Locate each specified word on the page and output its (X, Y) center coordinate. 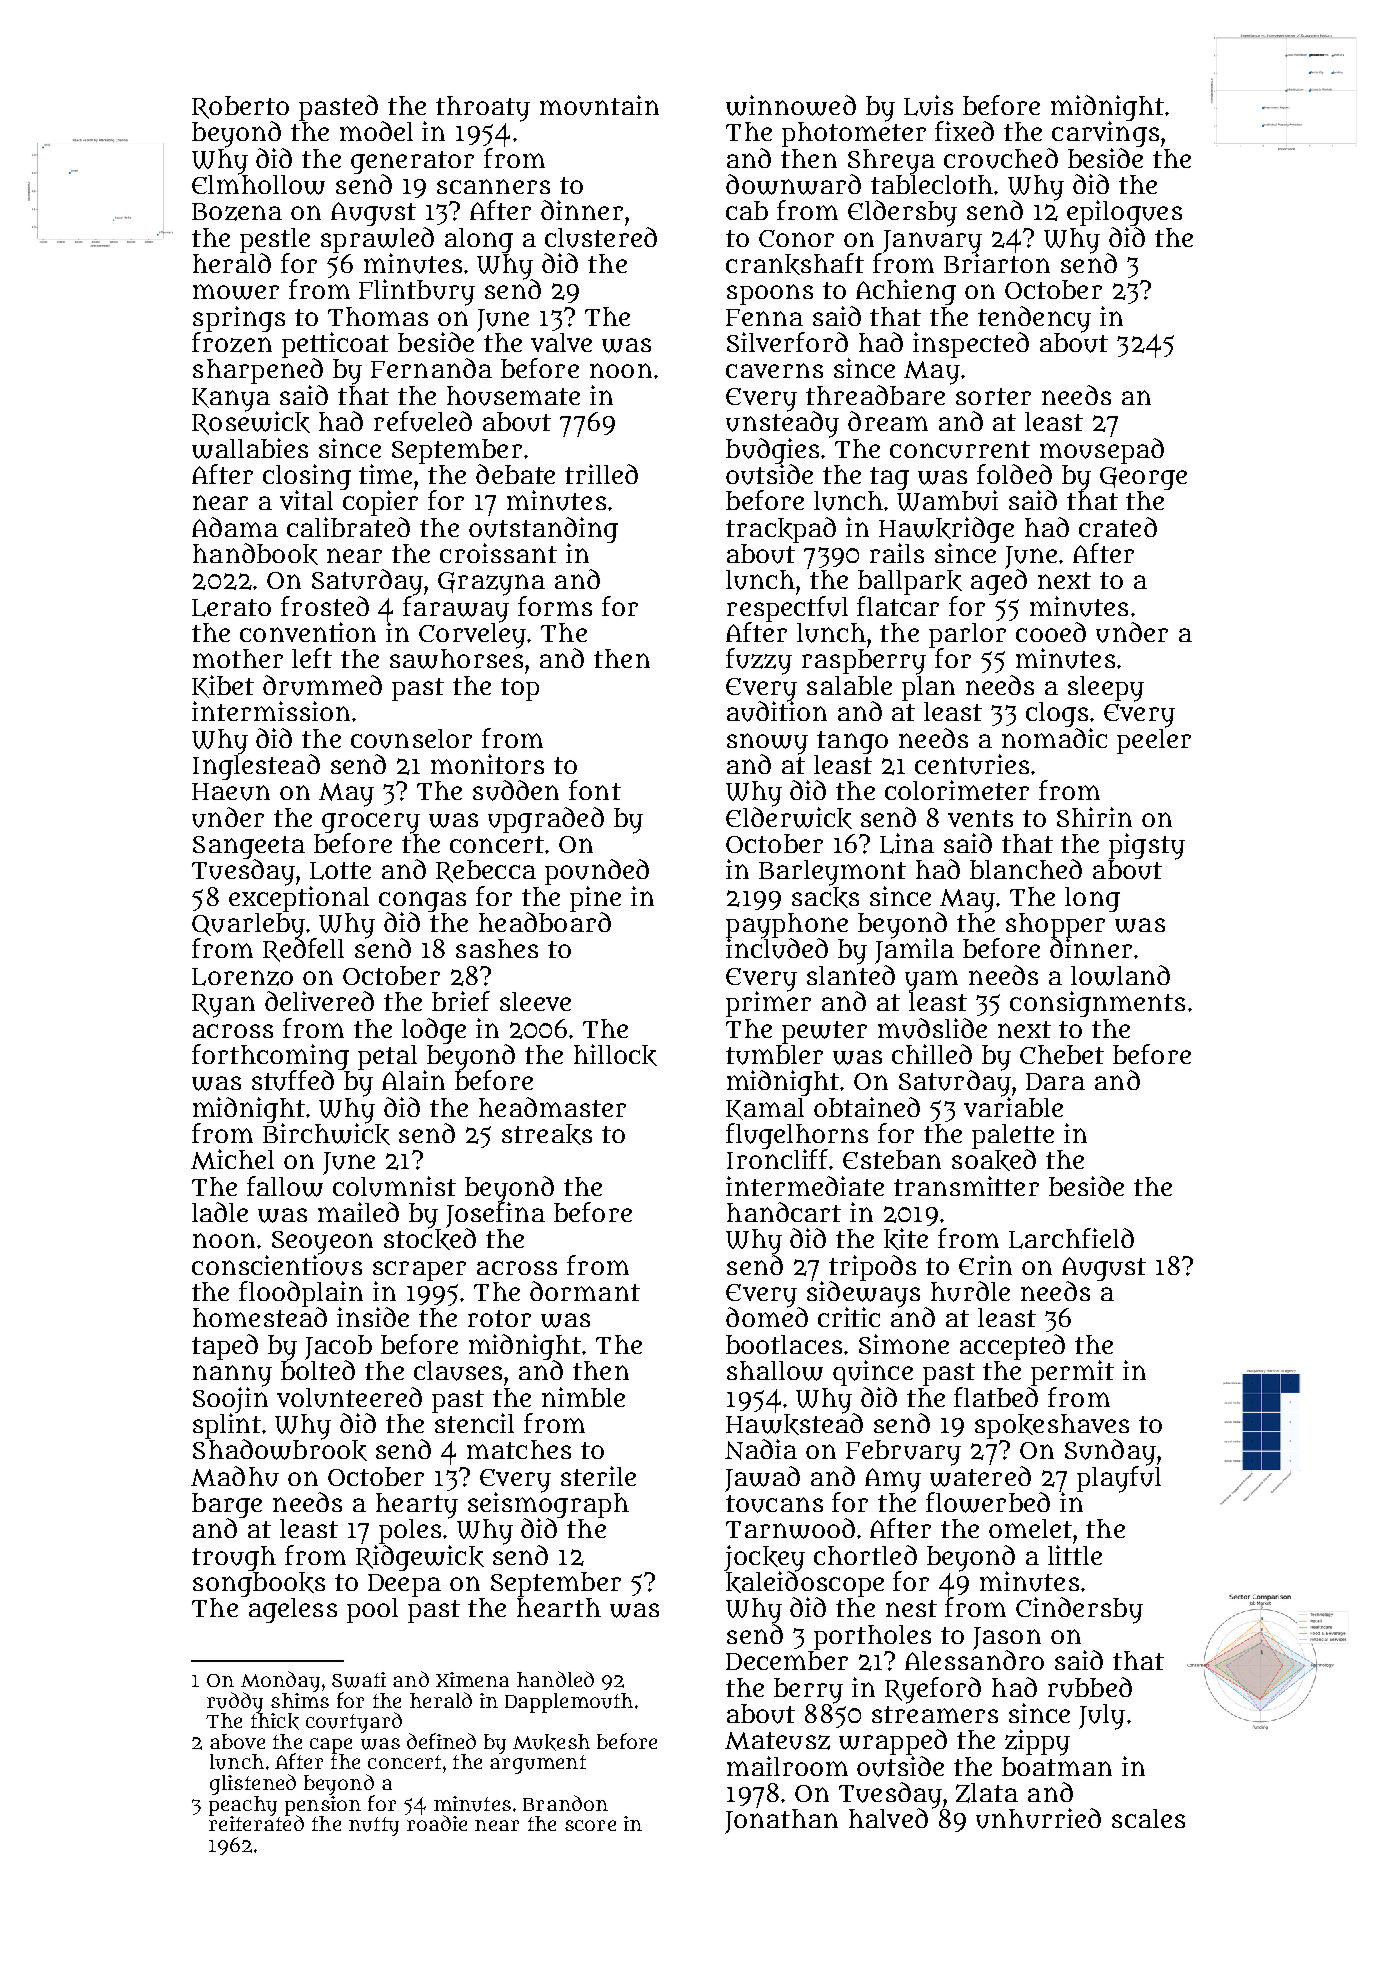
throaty (483, 109)
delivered (319, 1001)
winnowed (791, 105)
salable (849, 685)
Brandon (565, 1803)
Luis (928, 105)
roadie (437, 1823)
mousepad (1102, 451)
